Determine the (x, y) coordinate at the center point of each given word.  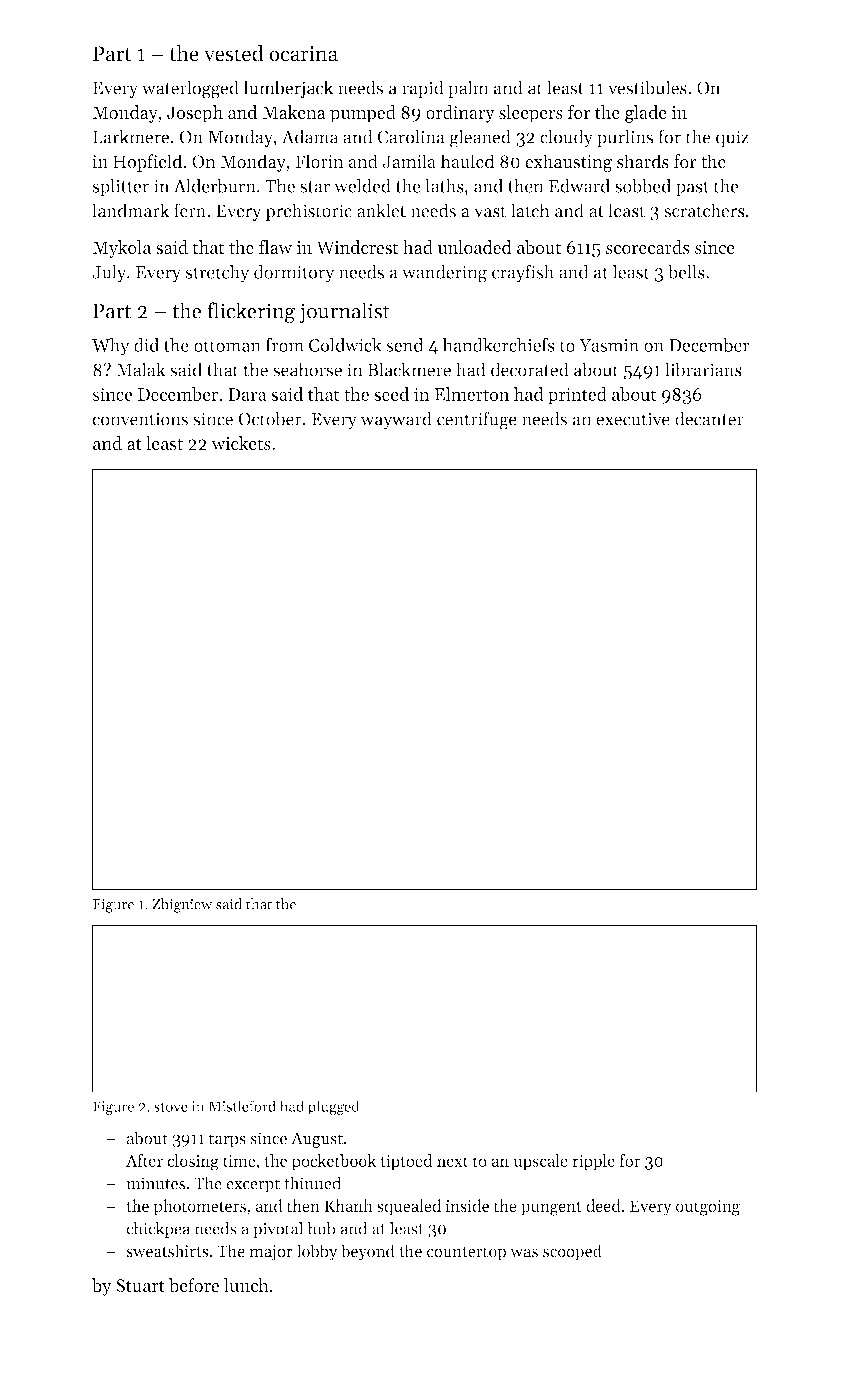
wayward (396, 420)
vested (233, 53)
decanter (709, 418)
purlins (625, 138)
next (452, 1161)
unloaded (475, 247)
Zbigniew (182, 905)
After (144, 1160)
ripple (593, 1162)
